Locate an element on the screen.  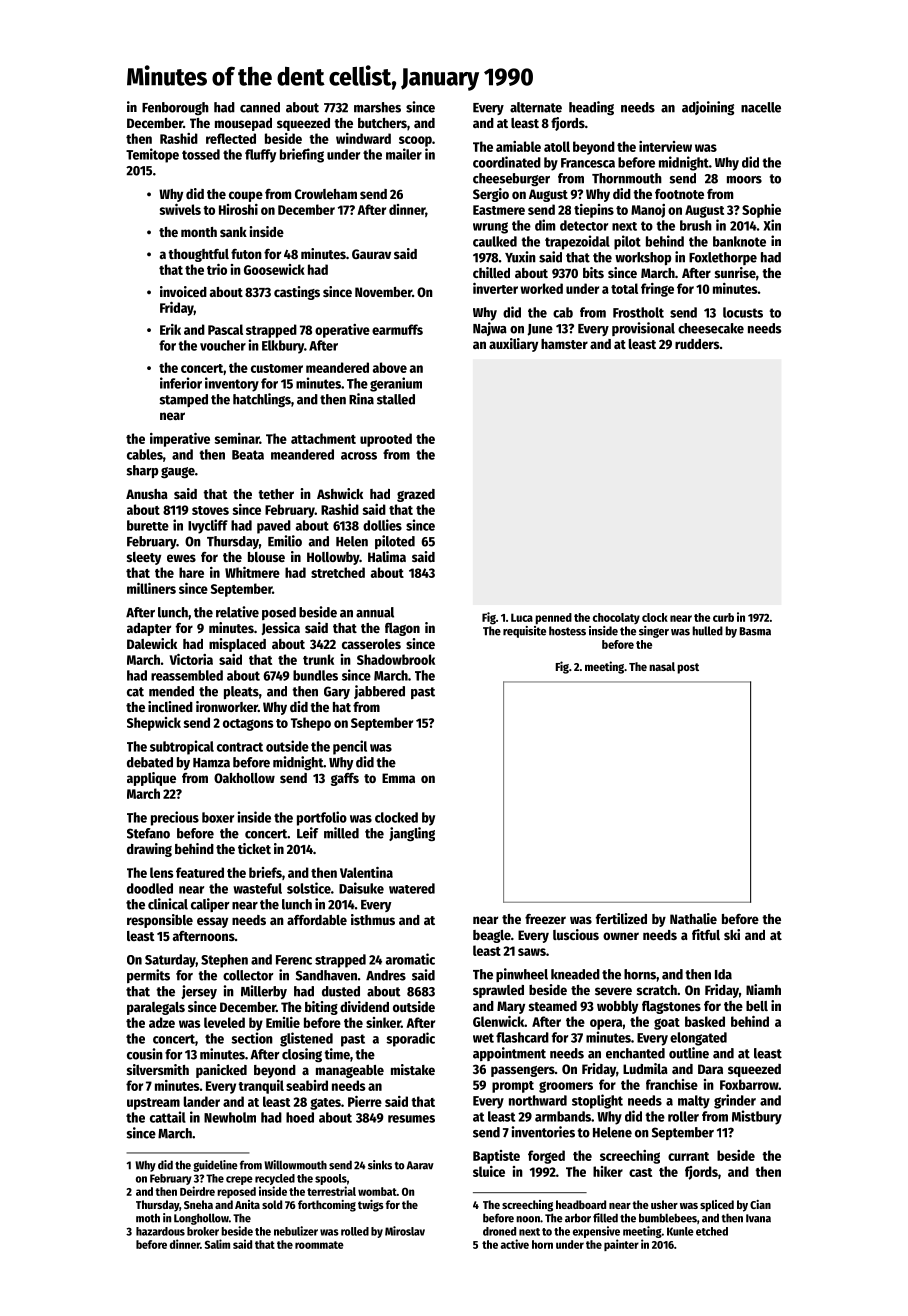
Saturday is located at coordinates (170, 961).
